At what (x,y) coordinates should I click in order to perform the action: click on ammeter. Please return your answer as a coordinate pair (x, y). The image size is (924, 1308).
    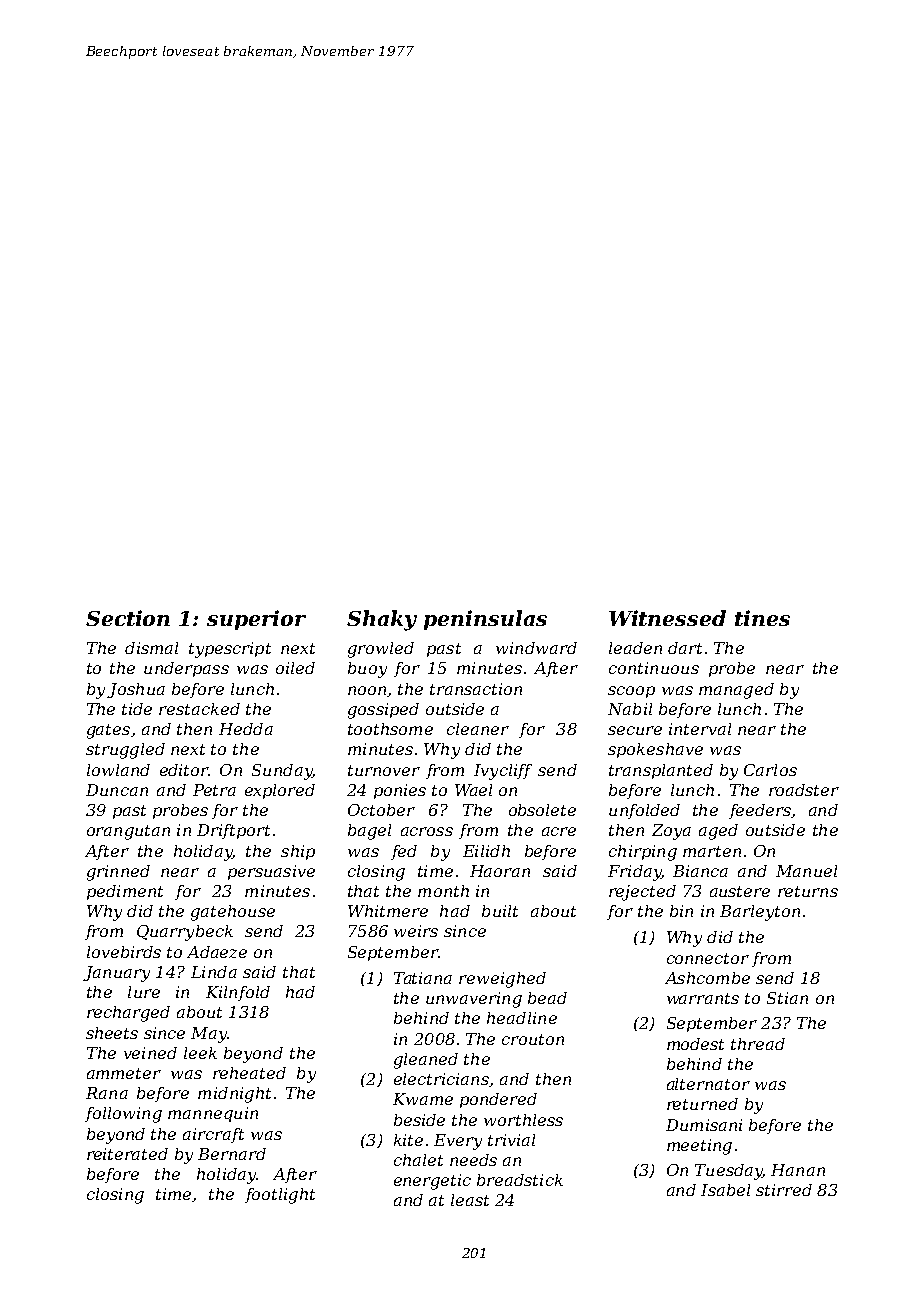
    Looking at the image, I should click on (124, 1073).
